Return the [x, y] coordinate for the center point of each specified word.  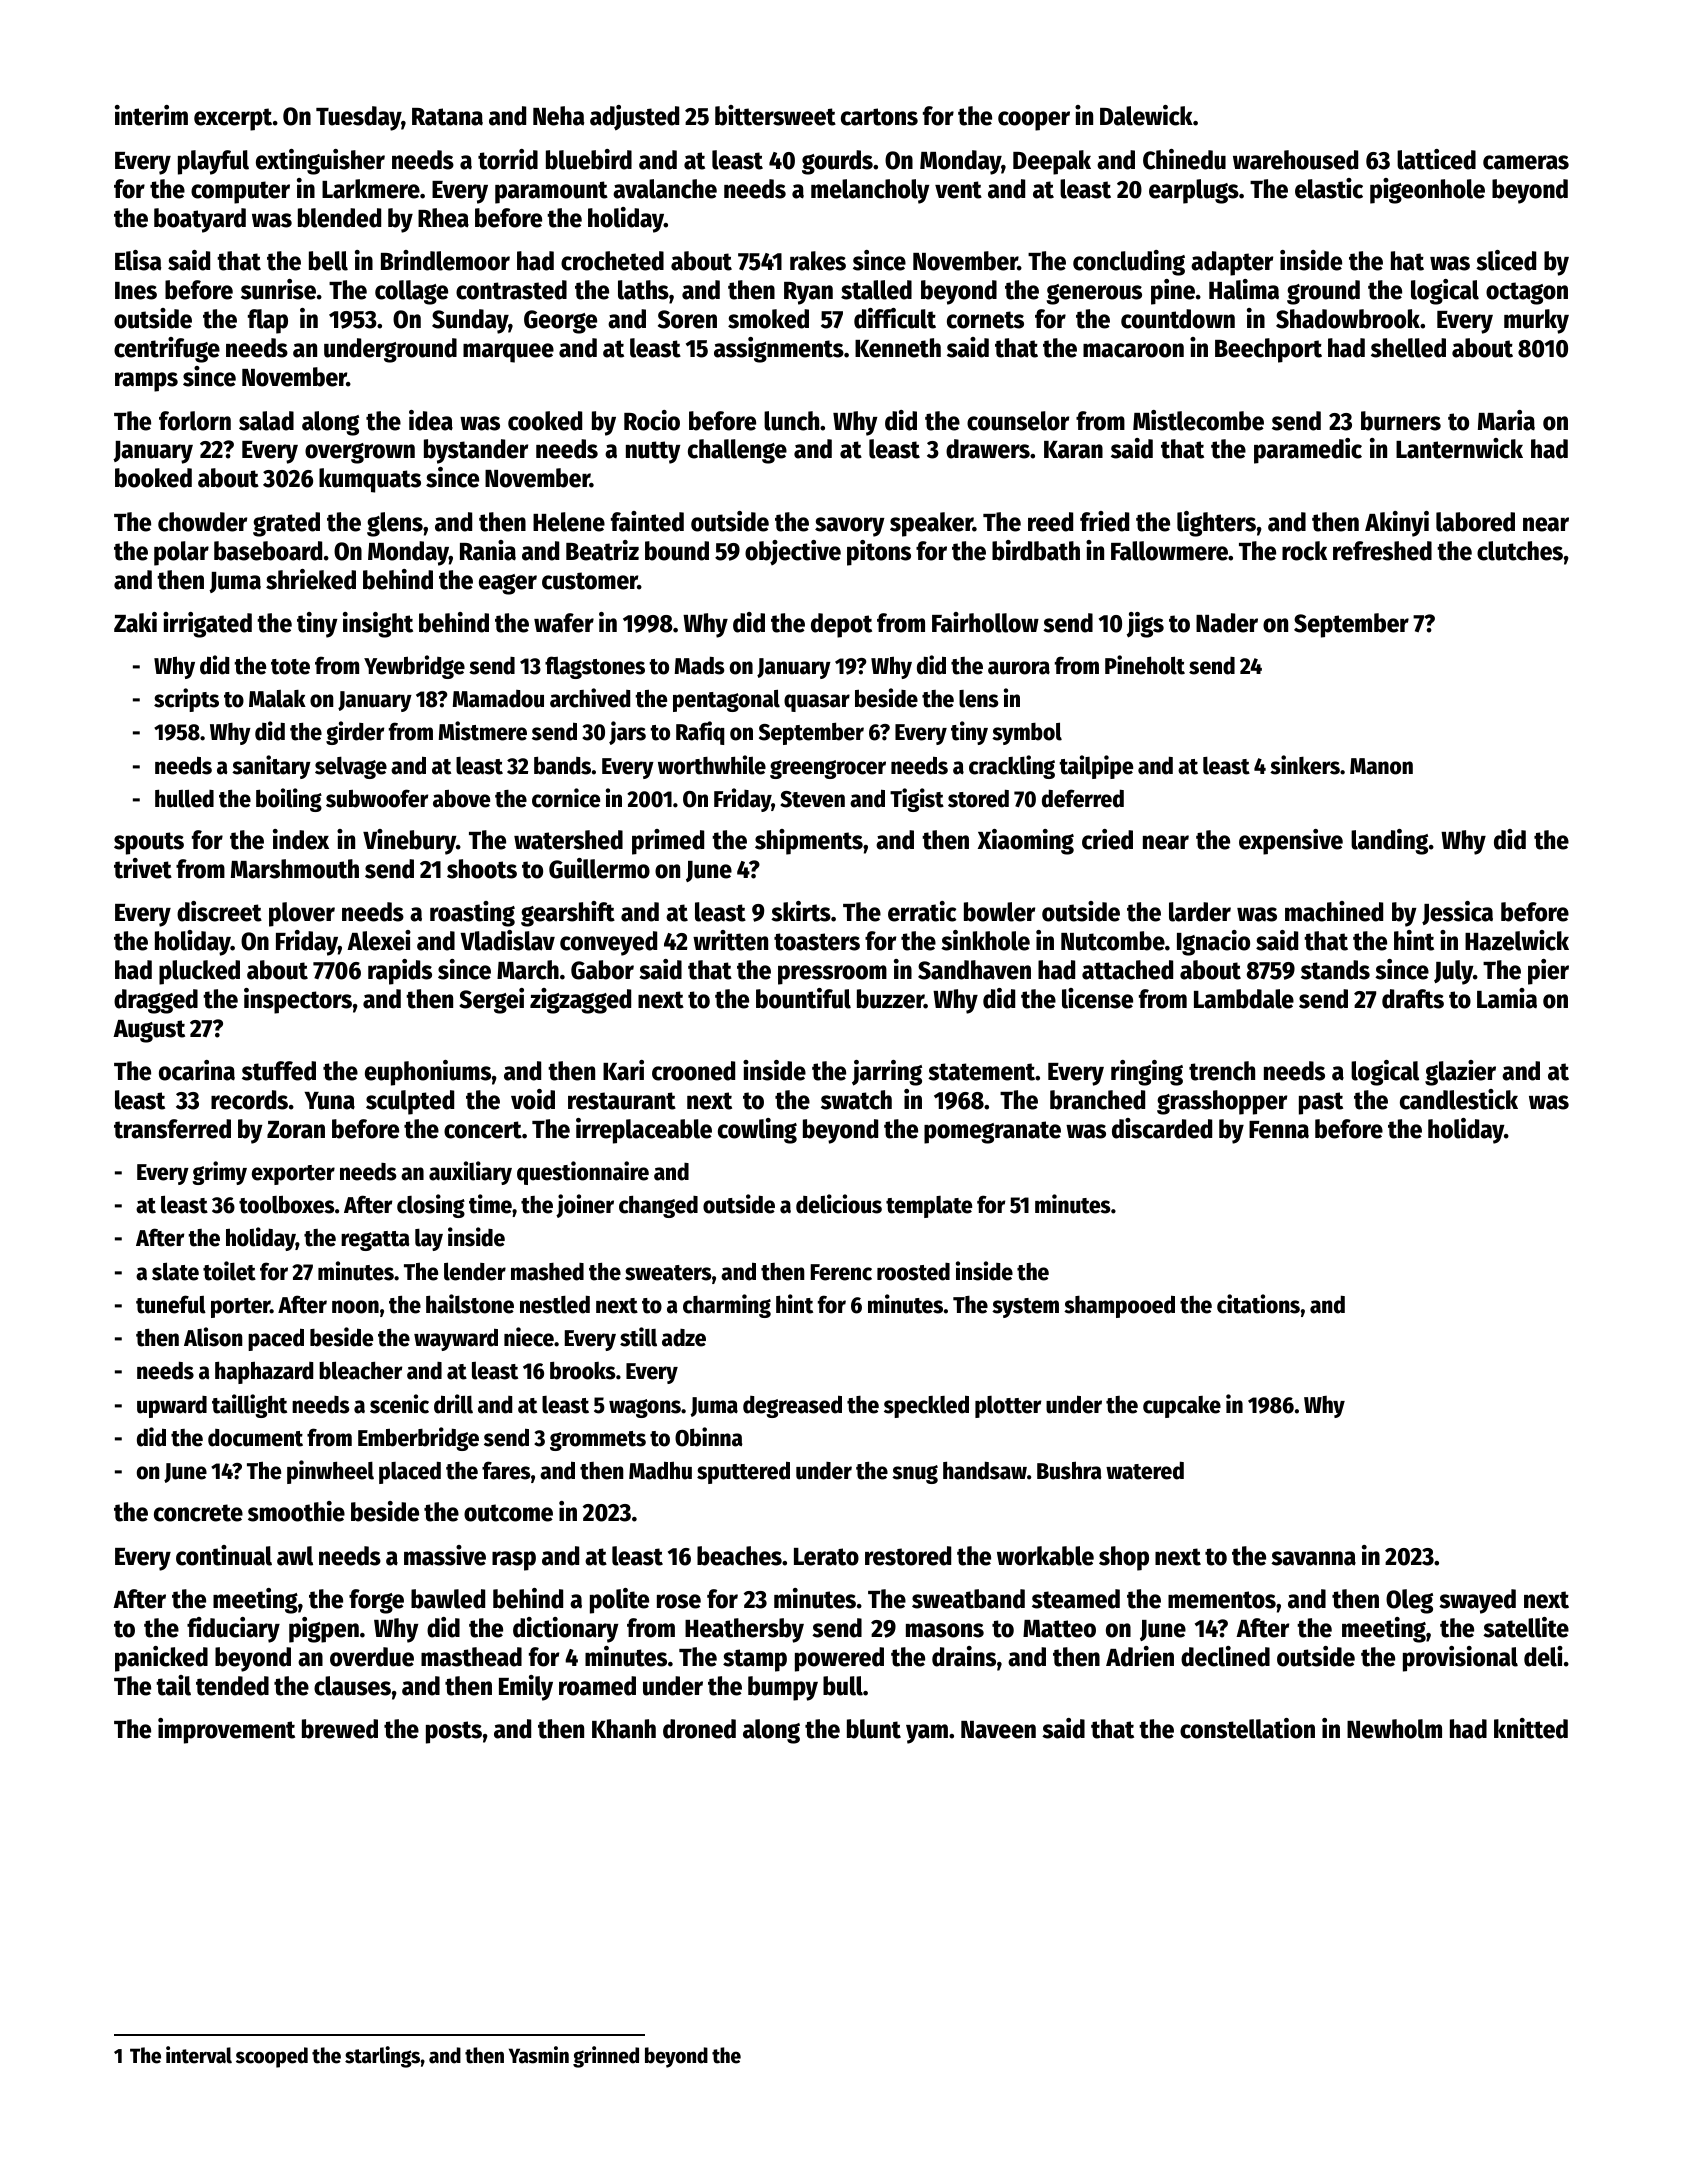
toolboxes [287, 1204]
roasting [472, 914]
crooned [693, 1071]
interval [199, 2055]
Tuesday [359, 118]
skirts [801, 911]
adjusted [634, 118]
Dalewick [1146, 115]
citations [1258, 1304]
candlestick [1459, 1099]
